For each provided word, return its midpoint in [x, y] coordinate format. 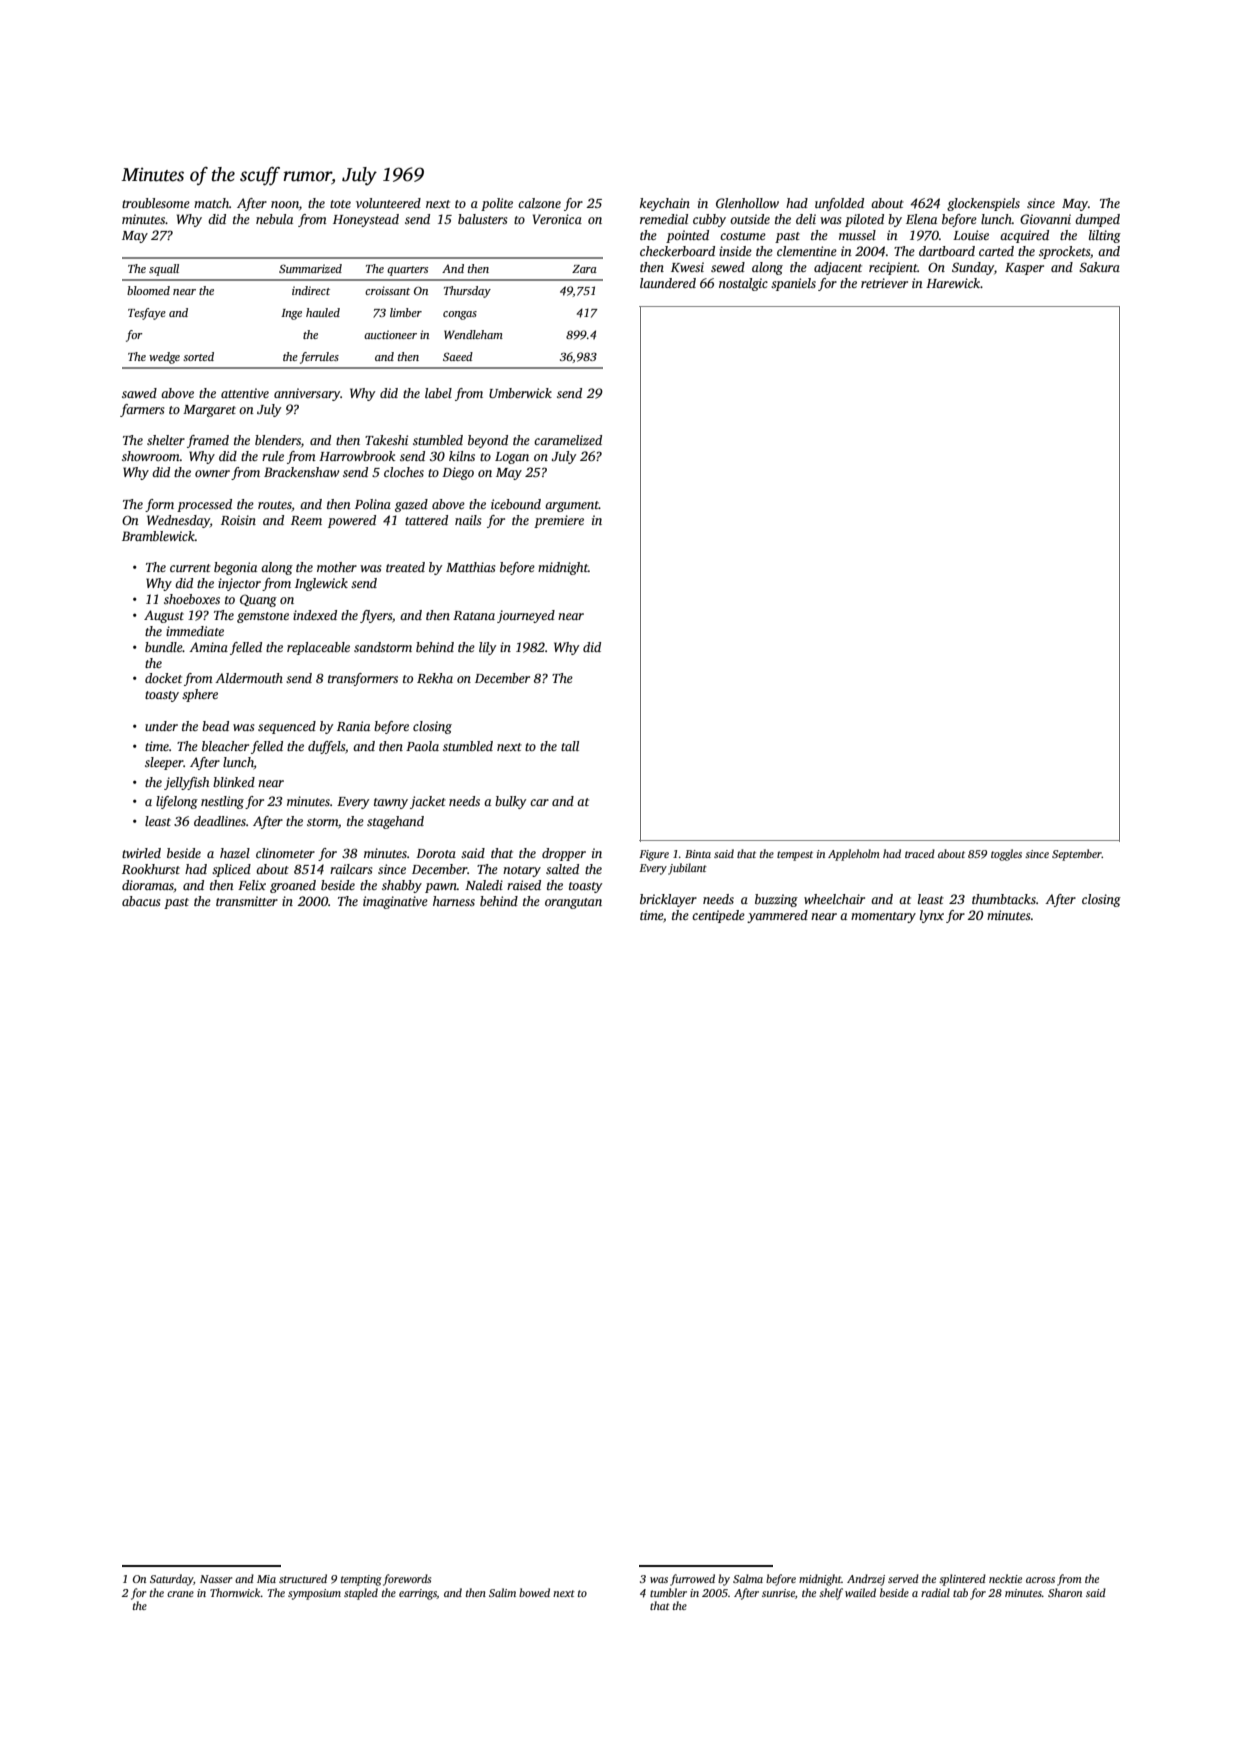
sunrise [778, 1593]
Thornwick [235, 1592]
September [1077, 855]
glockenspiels [983, 204]
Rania [353, 726]
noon [285, 204]
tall [570, 746]
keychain [665, 204]
